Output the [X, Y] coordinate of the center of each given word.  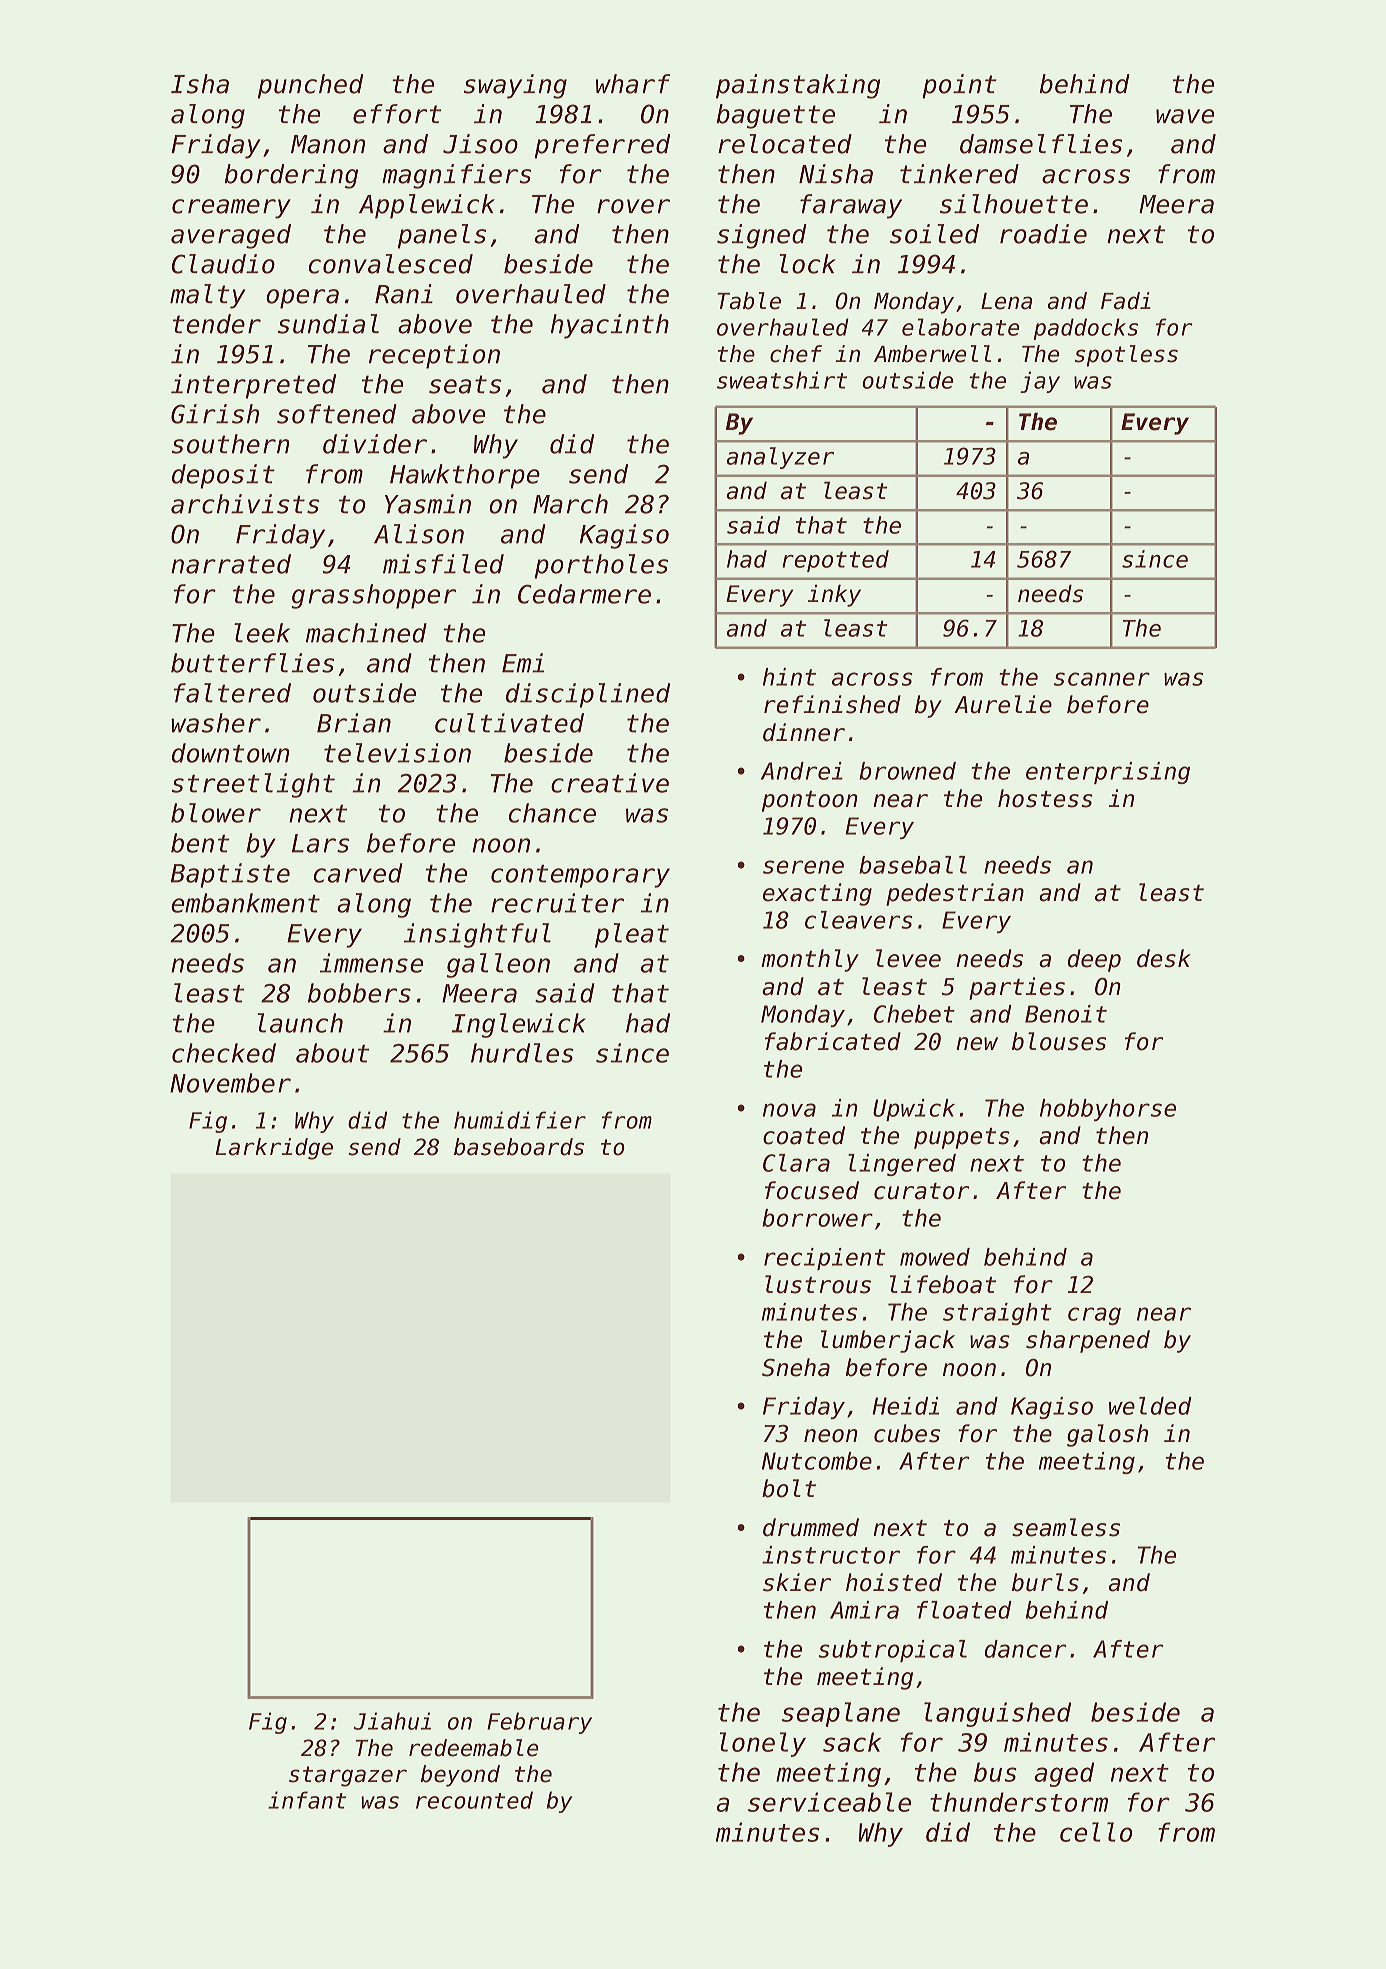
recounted [474, 1800]
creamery [231, 209]
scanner [1102, 679]
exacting [817, 894]
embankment [245, 903]
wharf [633, 84]
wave [1185, 116]
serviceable [829, 1802]
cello [1096, 1832]
